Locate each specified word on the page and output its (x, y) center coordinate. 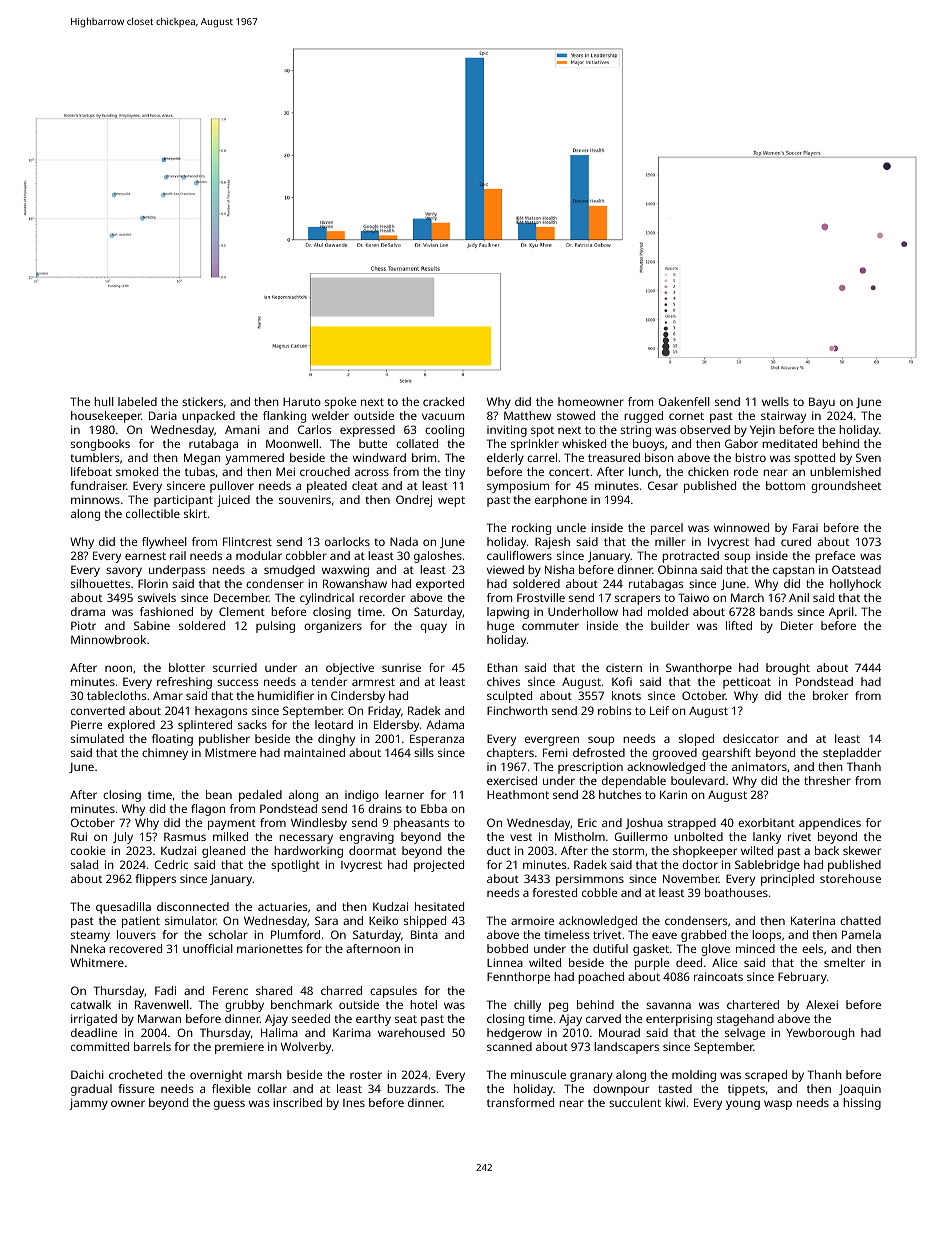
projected (439, 866)
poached (601, 978)
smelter (844, 962)
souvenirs (305, 499)
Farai (805, 527)
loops (766, 936)
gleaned (223, 852)
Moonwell (292, 443)
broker (830, 695)
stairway (783, 417)
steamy (90, 936)
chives (503, 681)
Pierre (86, 724)
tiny (455, 473)
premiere (239, 1048)
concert (569, 472)
